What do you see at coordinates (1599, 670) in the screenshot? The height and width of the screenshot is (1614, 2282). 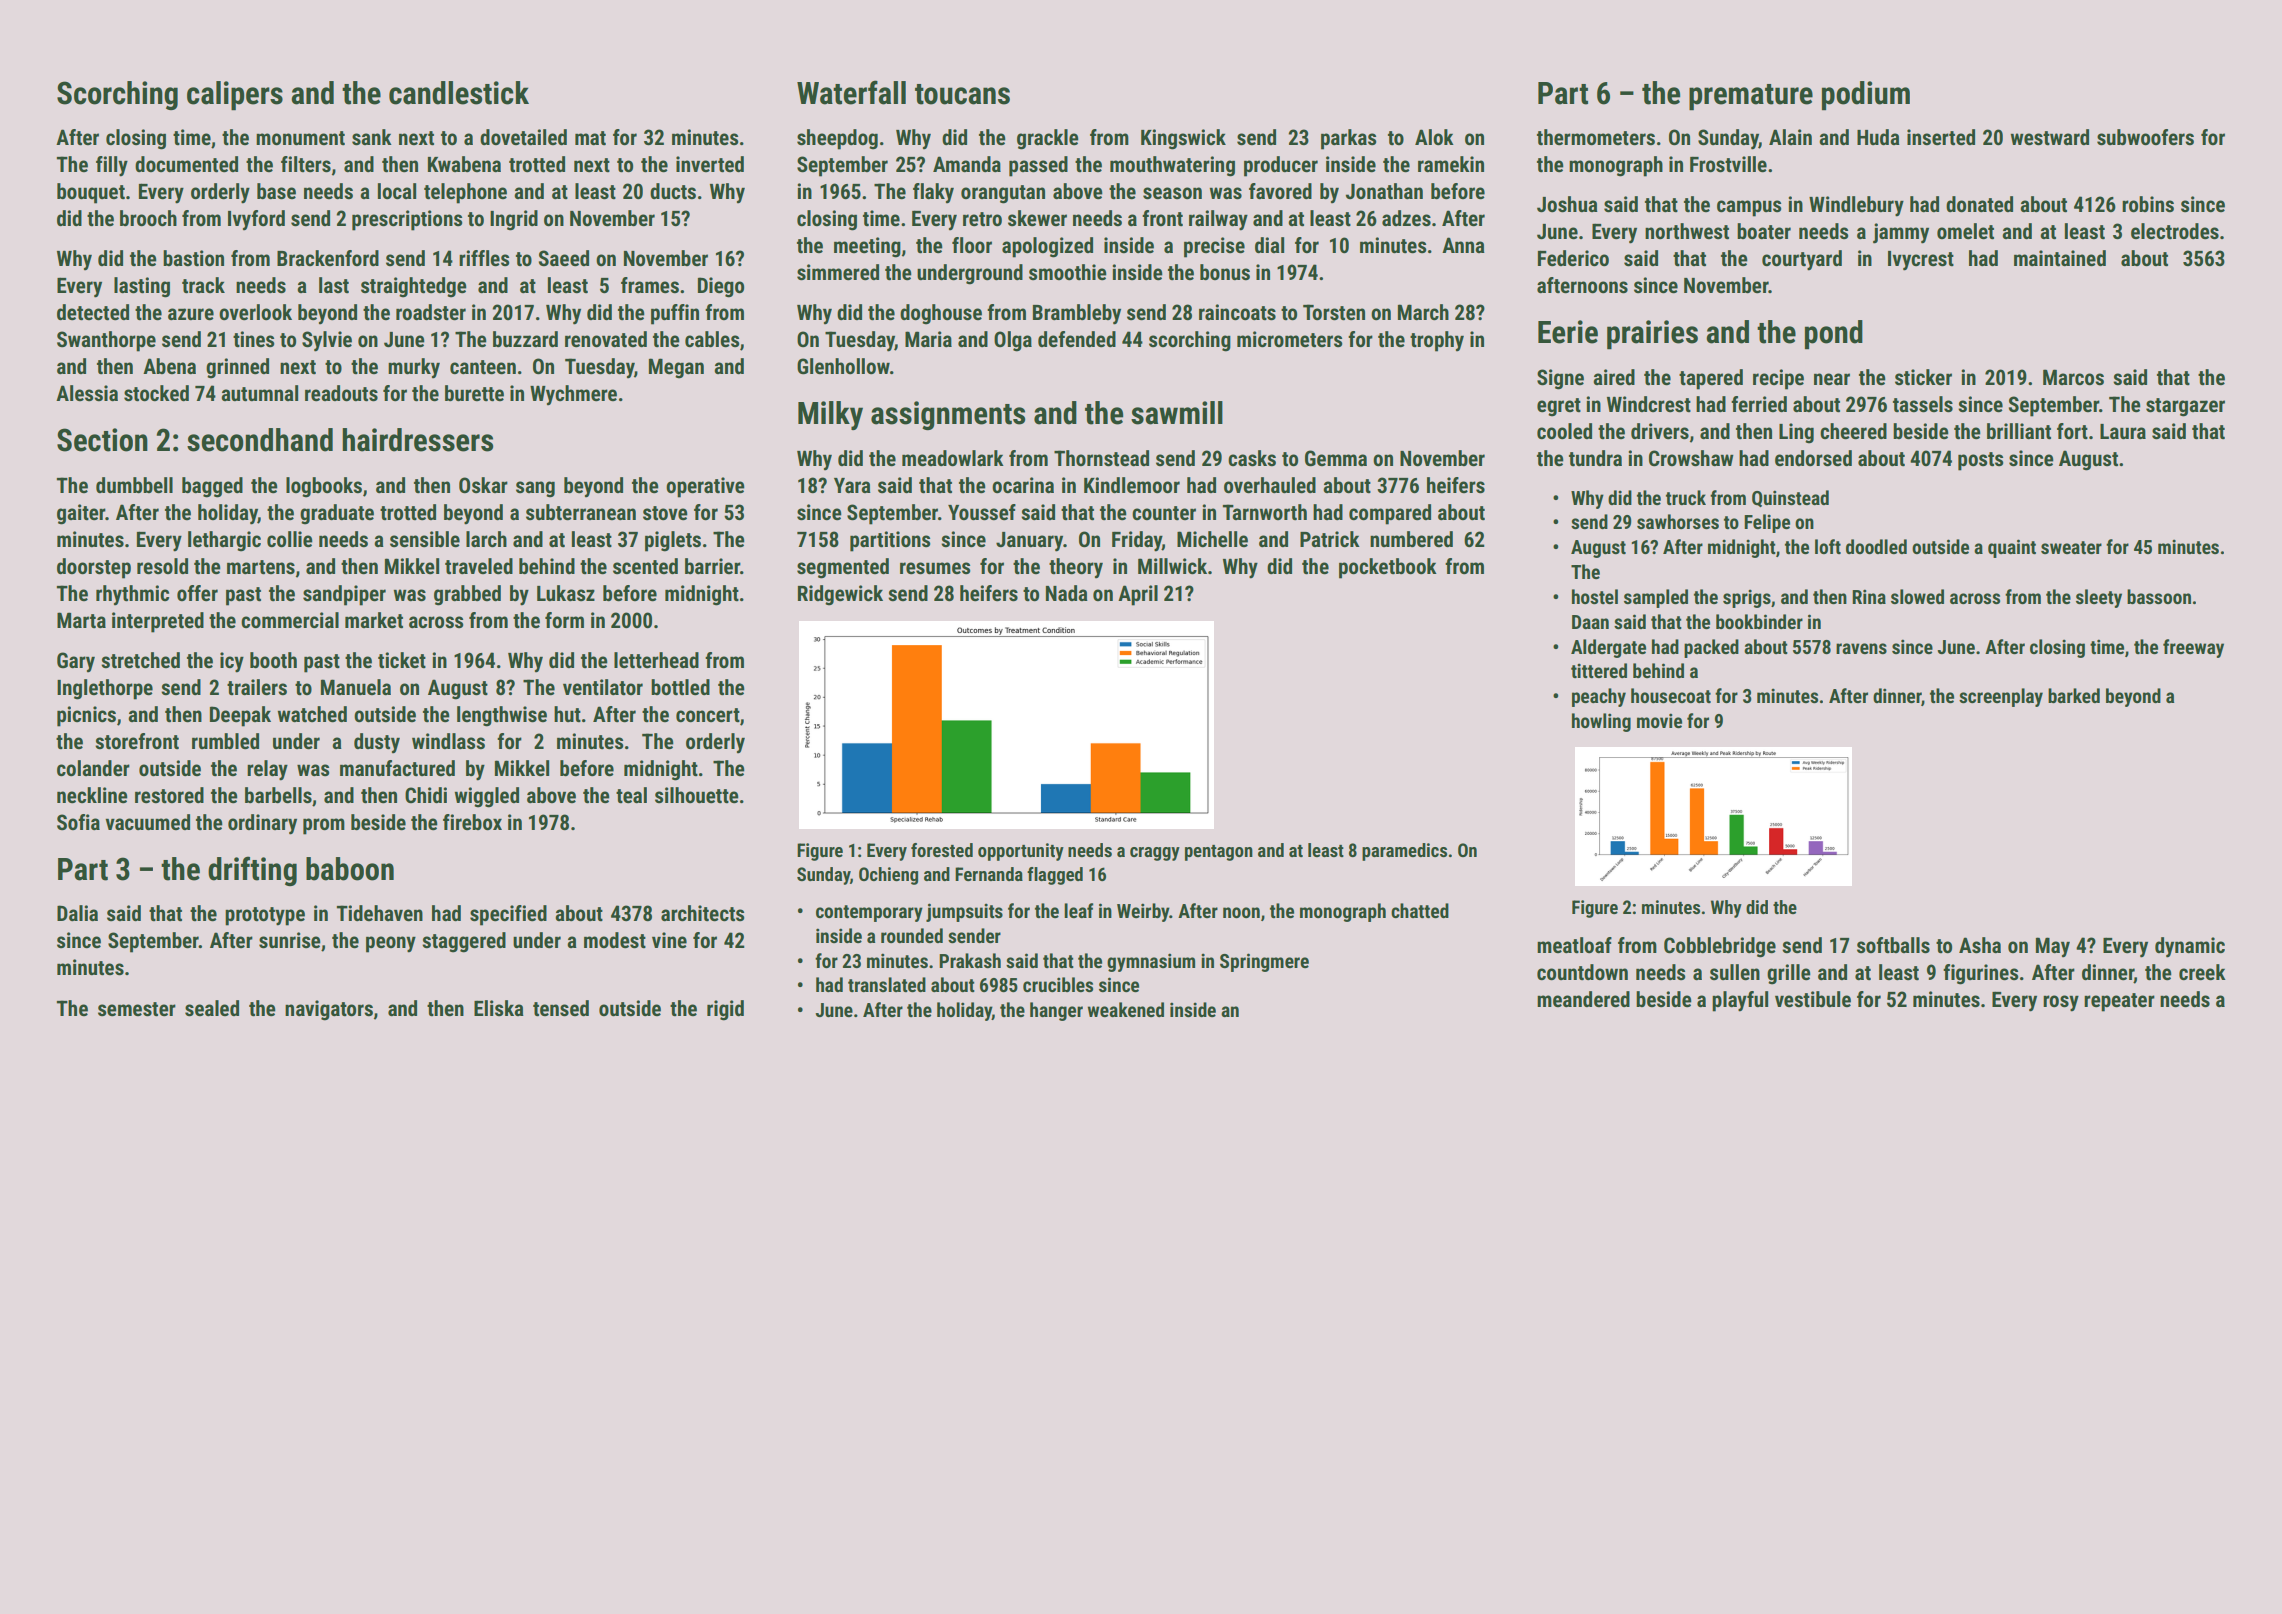 I see `tittered` at bounding box center [1599, 670].
